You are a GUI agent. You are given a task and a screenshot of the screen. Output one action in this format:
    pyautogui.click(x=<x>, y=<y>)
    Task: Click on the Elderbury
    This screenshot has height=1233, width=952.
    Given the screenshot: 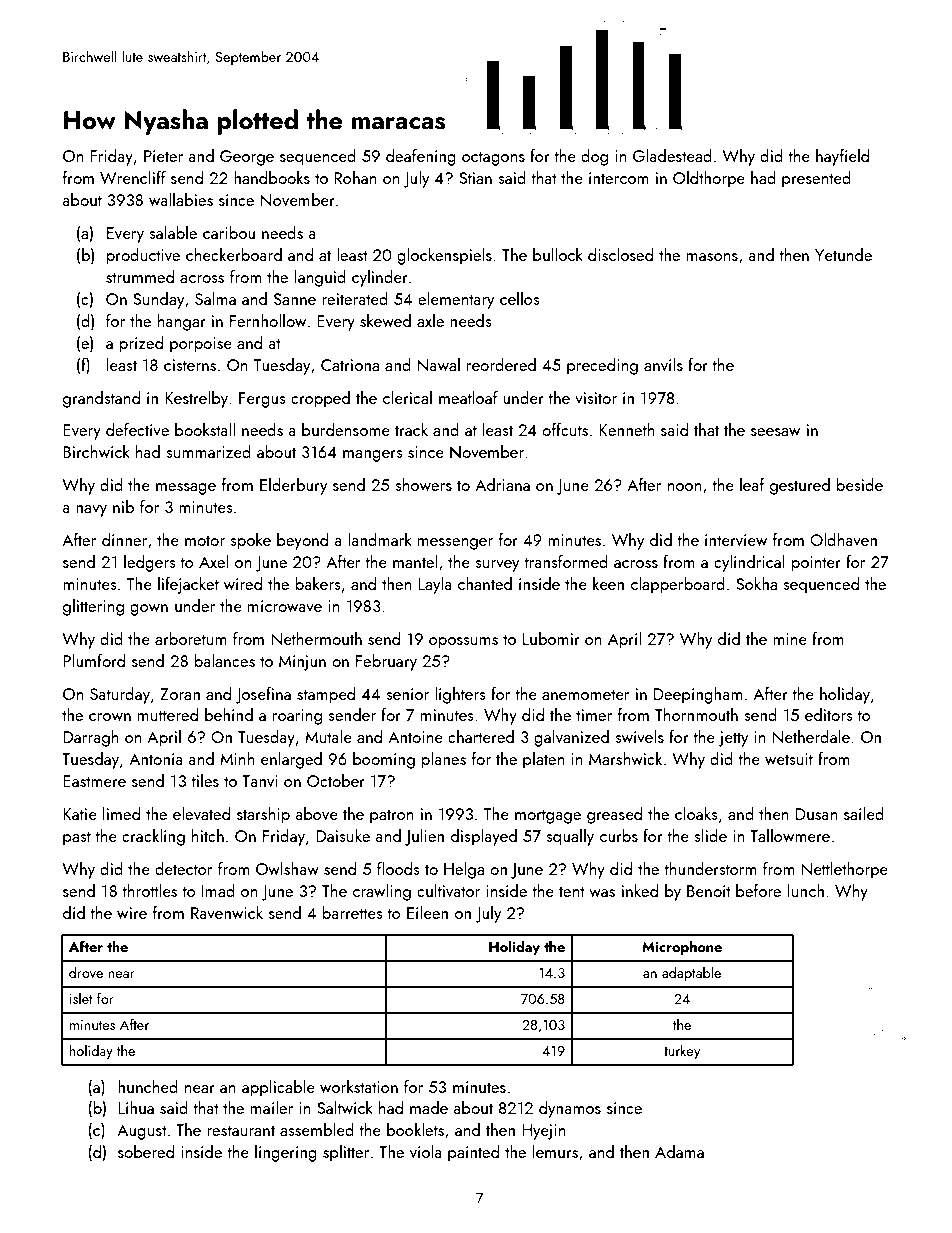 What is the action you would take?
    pyautogui.click(x=293, y=486)
